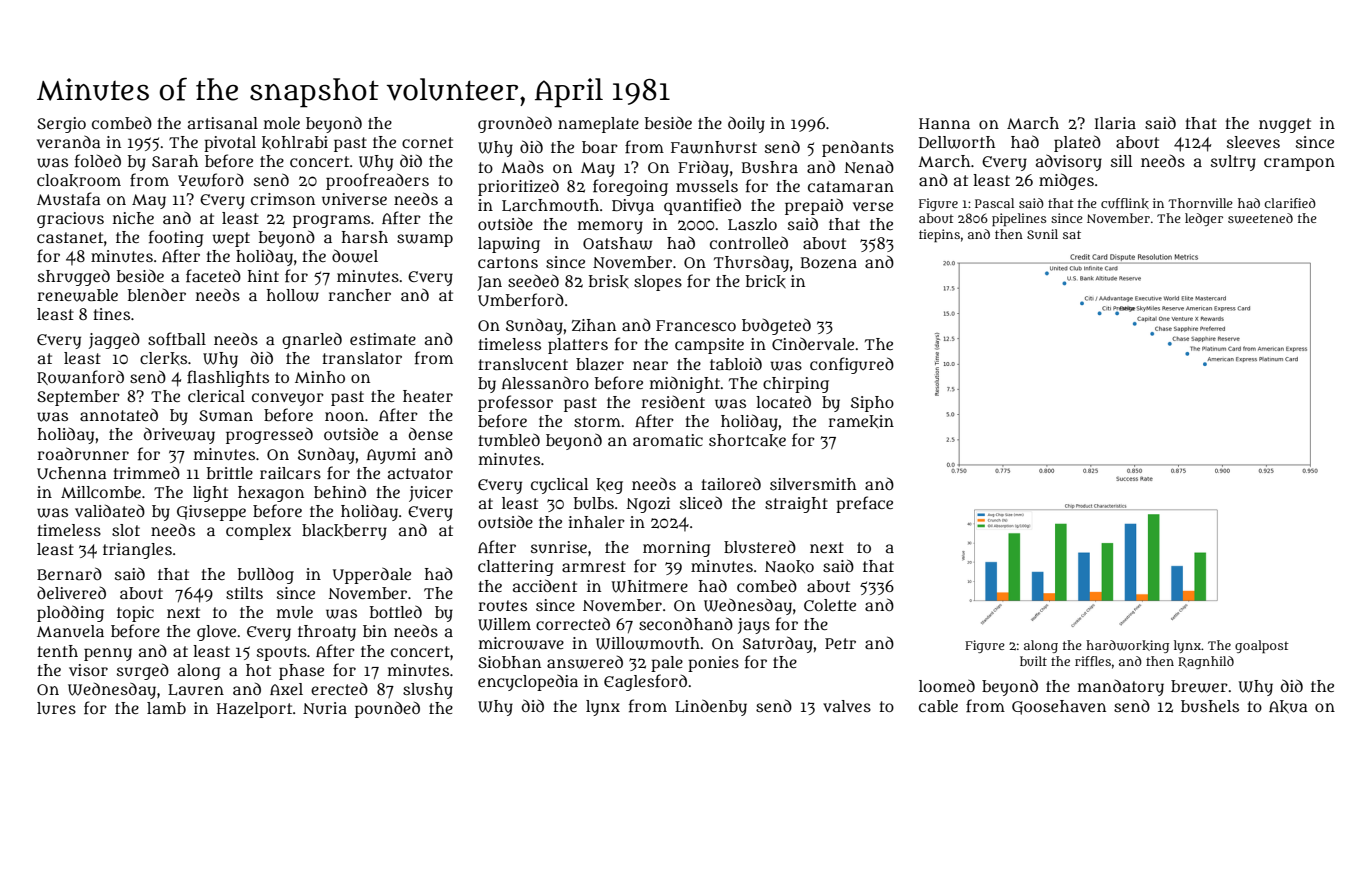 Image resolution: width=1372 pixels, height=887 pixels. Describe the element at coordinates (711, 707) in the screenshot. I see `Lindenby` at that location.
